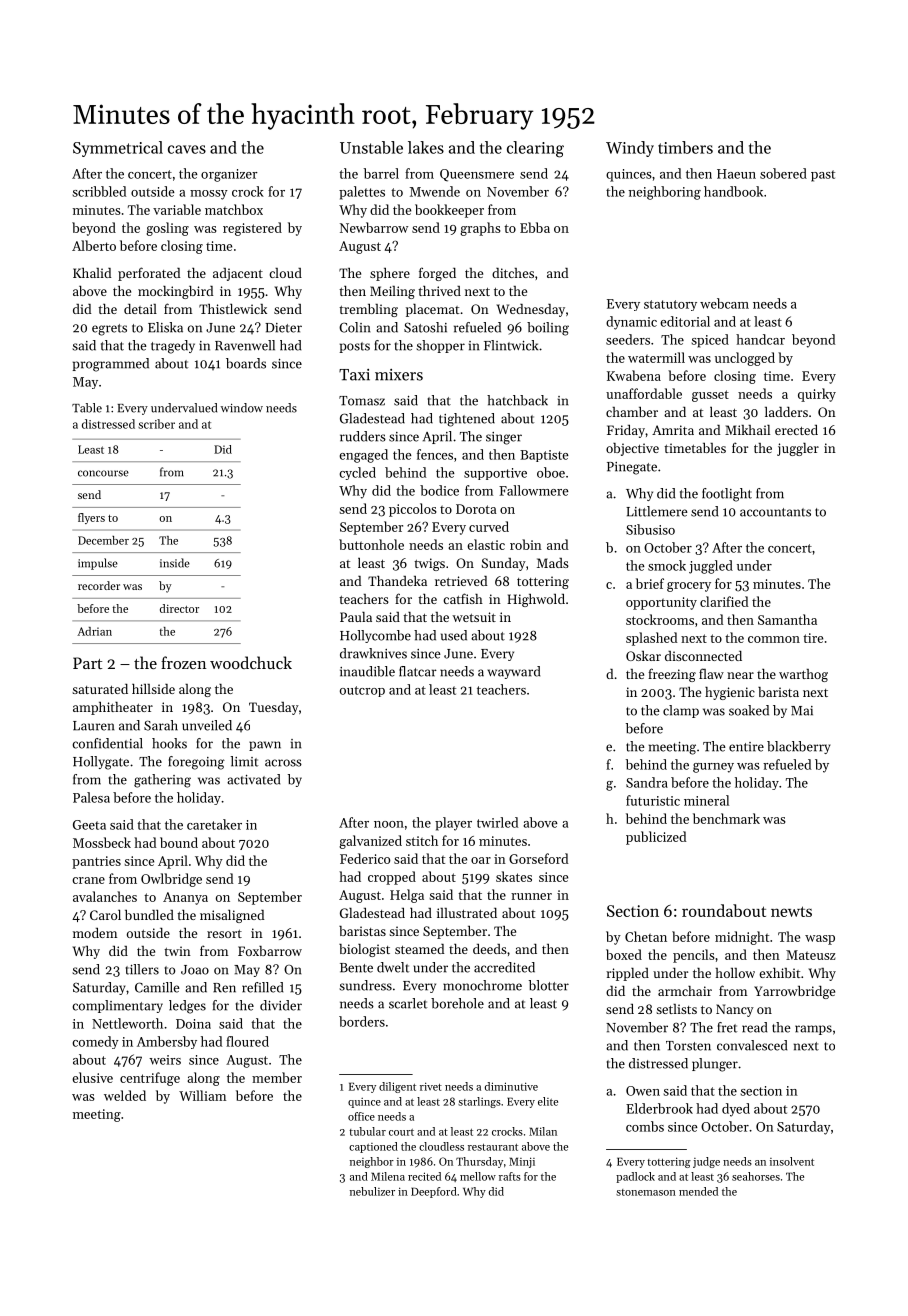 The height and width of the screenshot is (1316, 908). What do you see at coordinates (156, 424) in the screenshot?
I see `scriber` at bounding box center [156, 424].
